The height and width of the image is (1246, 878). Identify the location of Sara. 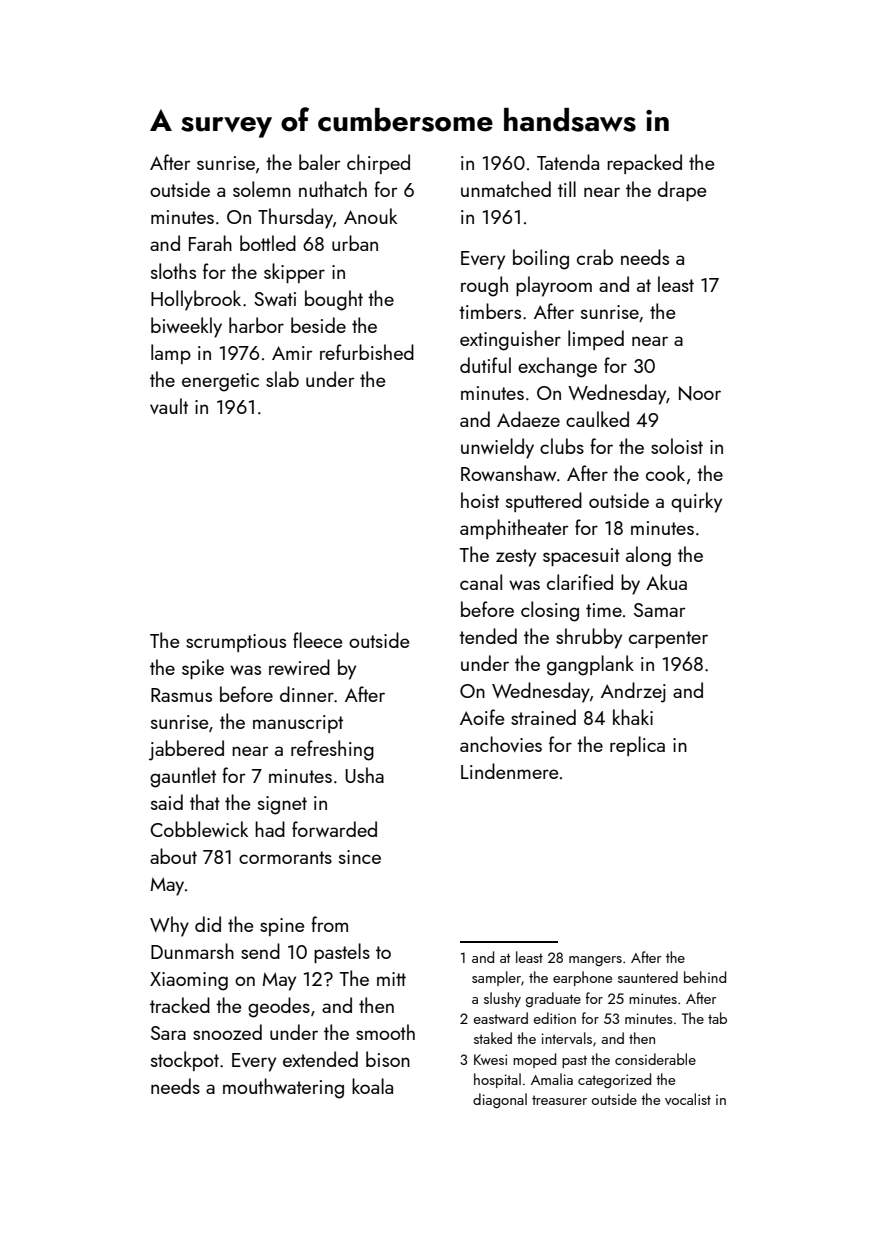
(168, 1033).
